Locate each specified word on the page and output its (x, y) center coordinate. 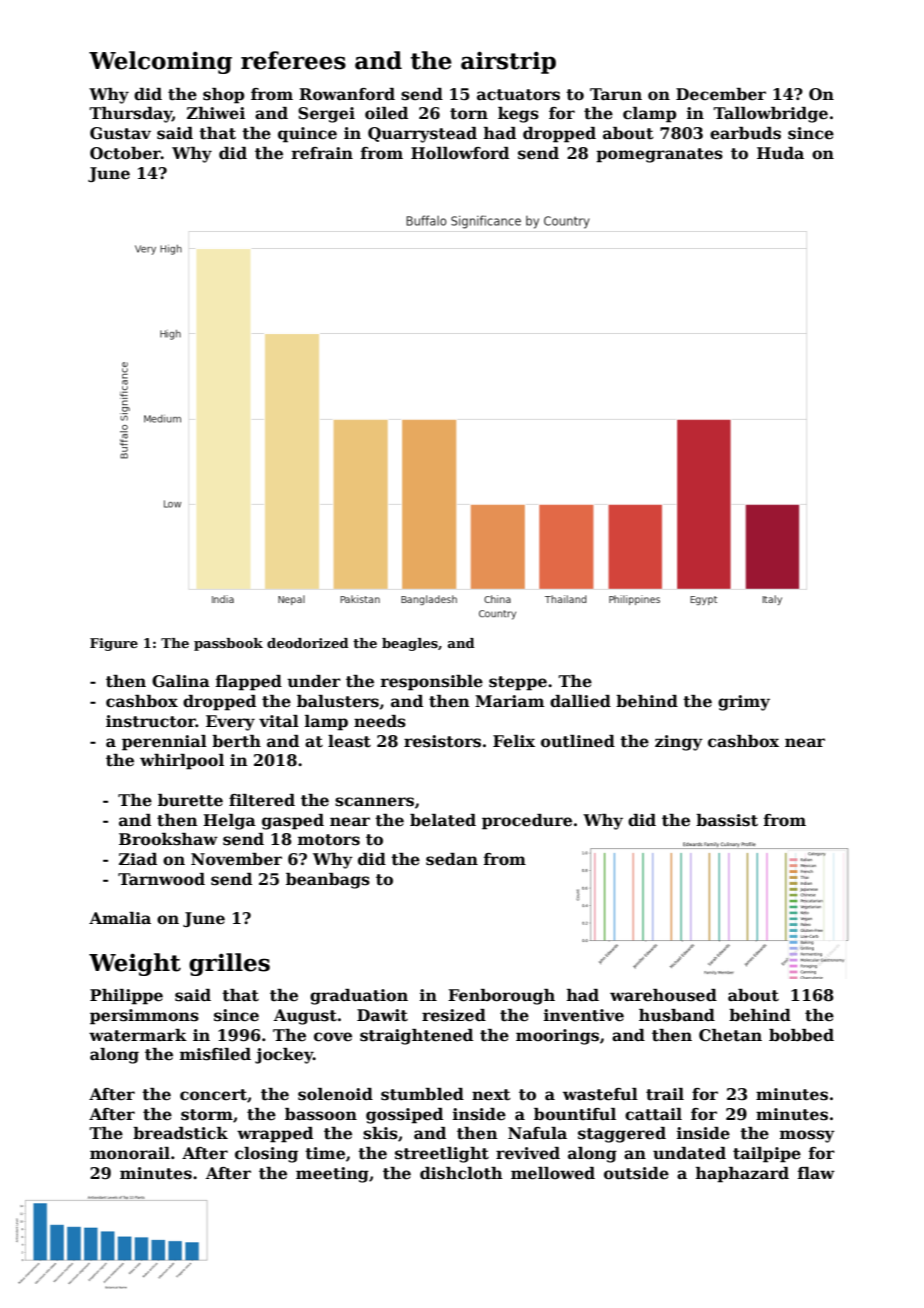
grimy (744, 703)
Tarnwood (161, 879)
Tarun (616, 94)
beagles (410, 644)
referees (293, 60)
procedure (527, 822)
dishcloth (461, 1173)
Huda (780, 153)
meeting (332, 1175)
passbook (228, 644)
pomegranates (659, 155)
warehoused (663, 995)
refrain (322, 153)
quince (307, 135)
